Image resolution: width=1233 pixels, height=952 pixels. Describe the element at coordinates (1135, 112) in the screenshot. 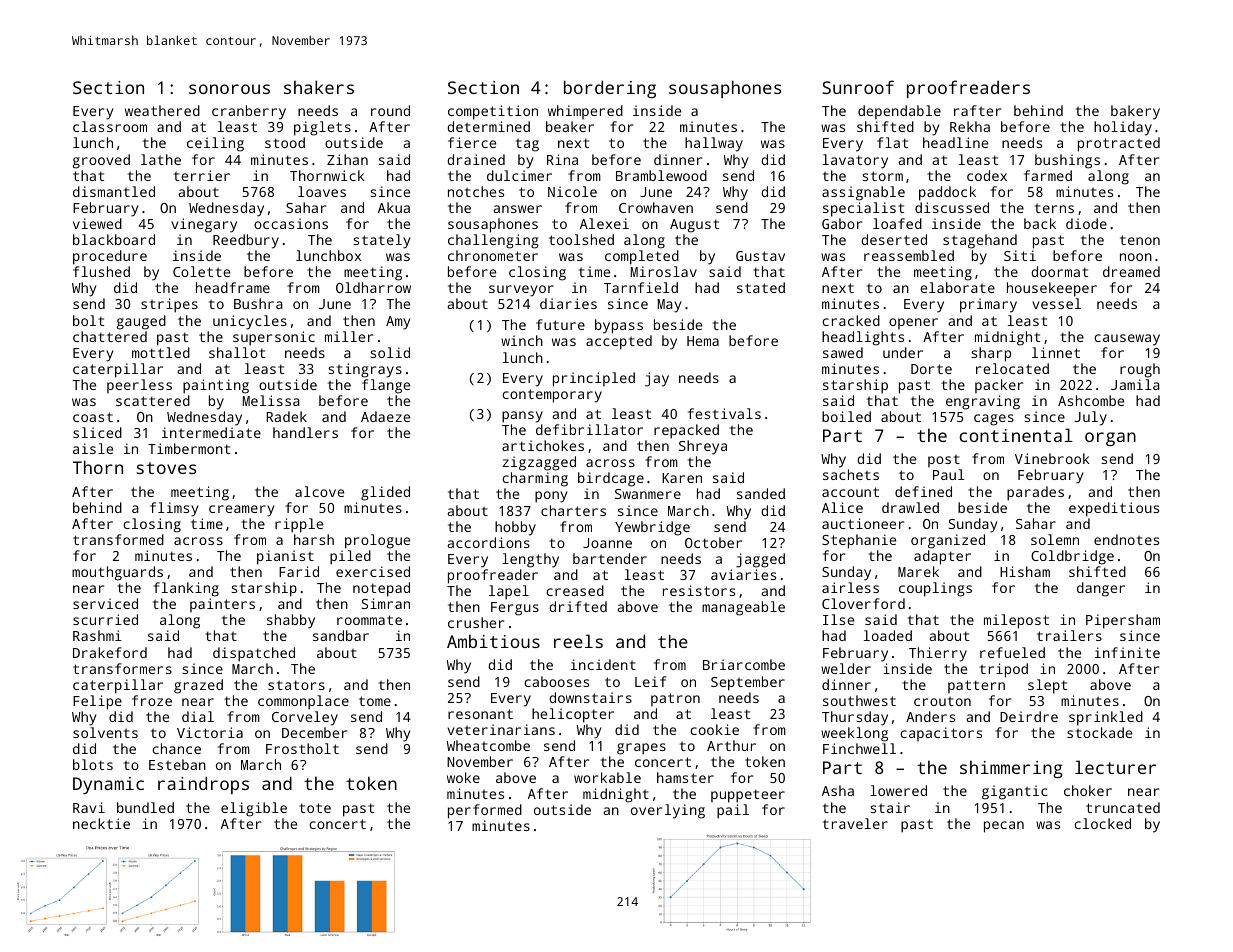

I see `bakery` at that location.
